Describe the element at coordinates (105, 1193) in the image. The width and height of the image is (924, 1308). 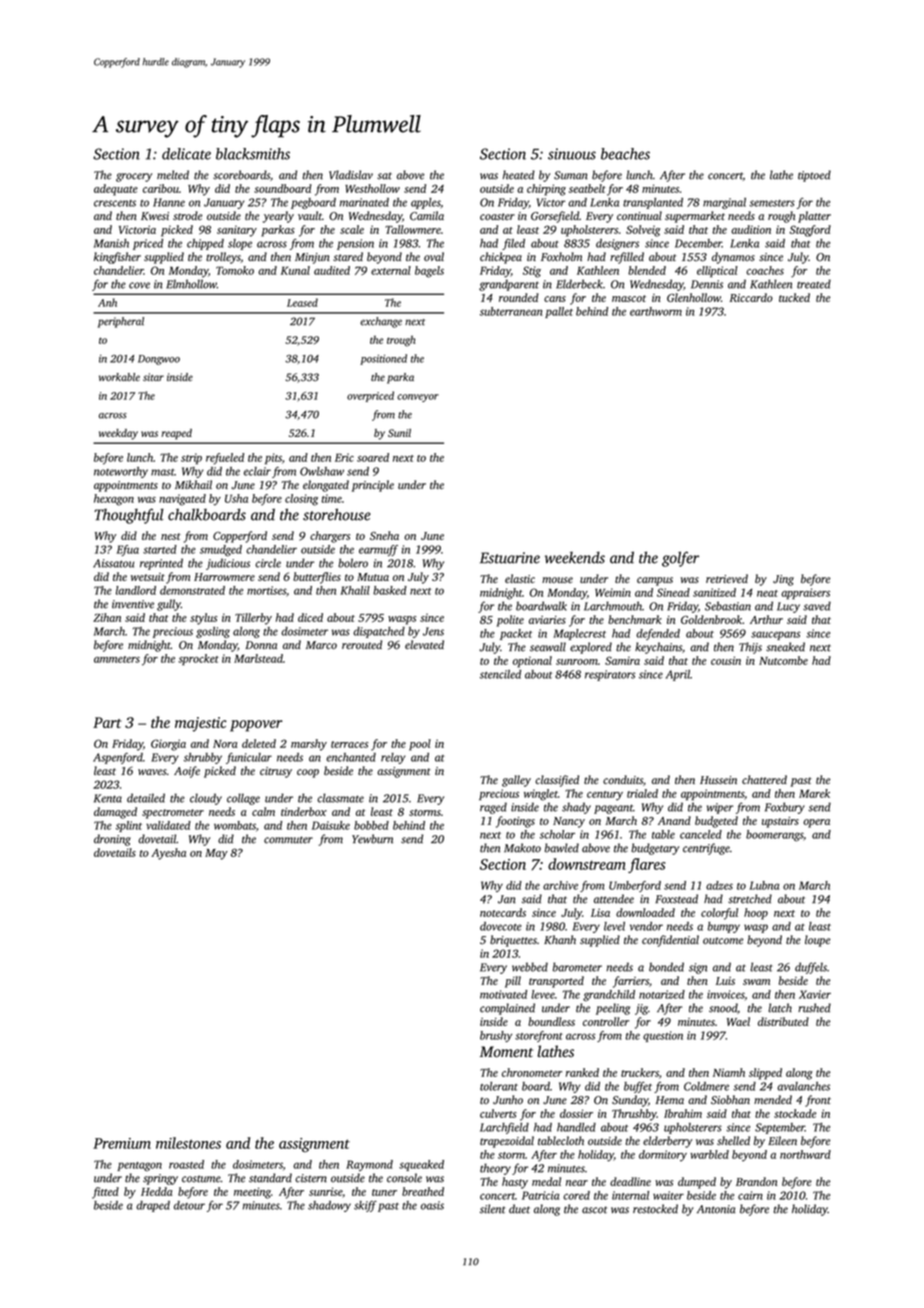
I see `fitted` at that location.
